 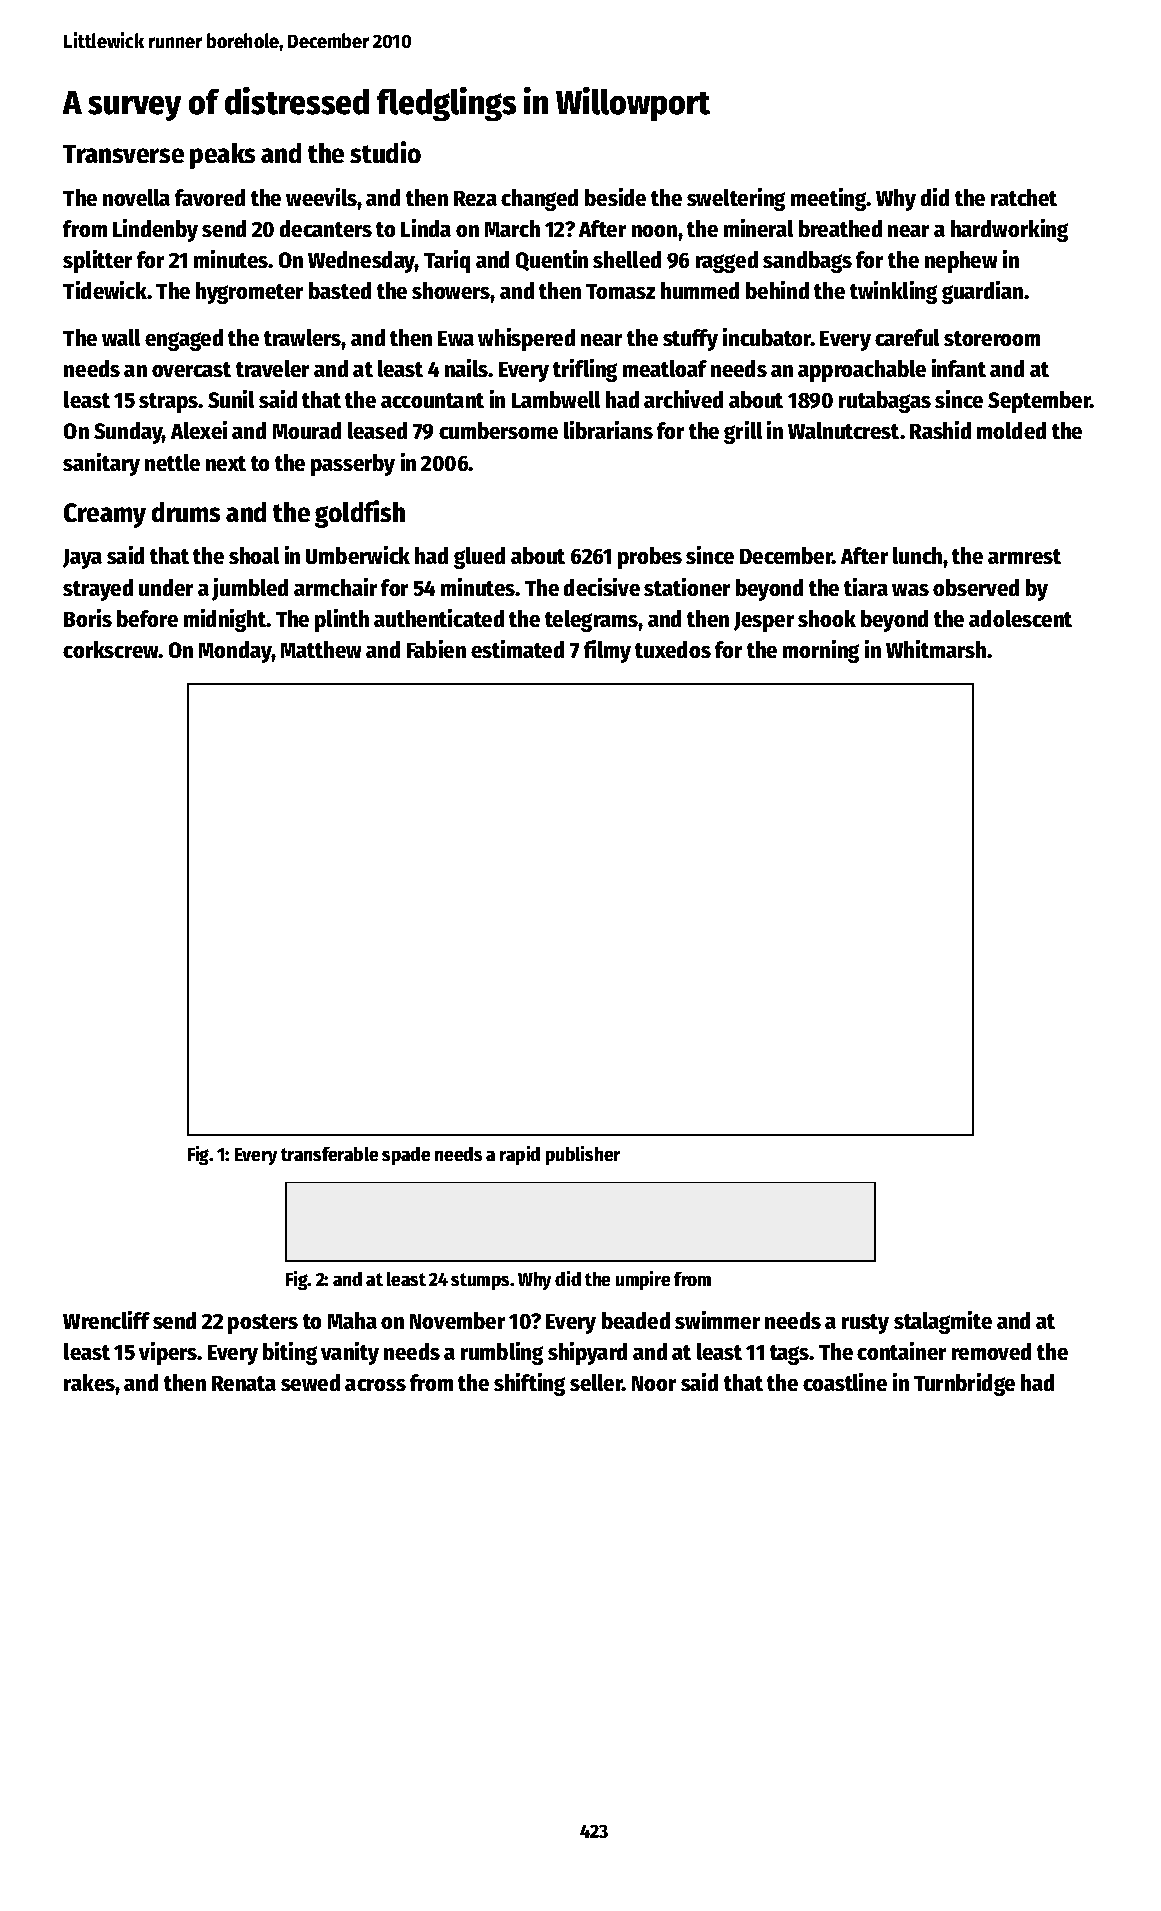 I want to click on nephew, so click(x=961, y=262).
